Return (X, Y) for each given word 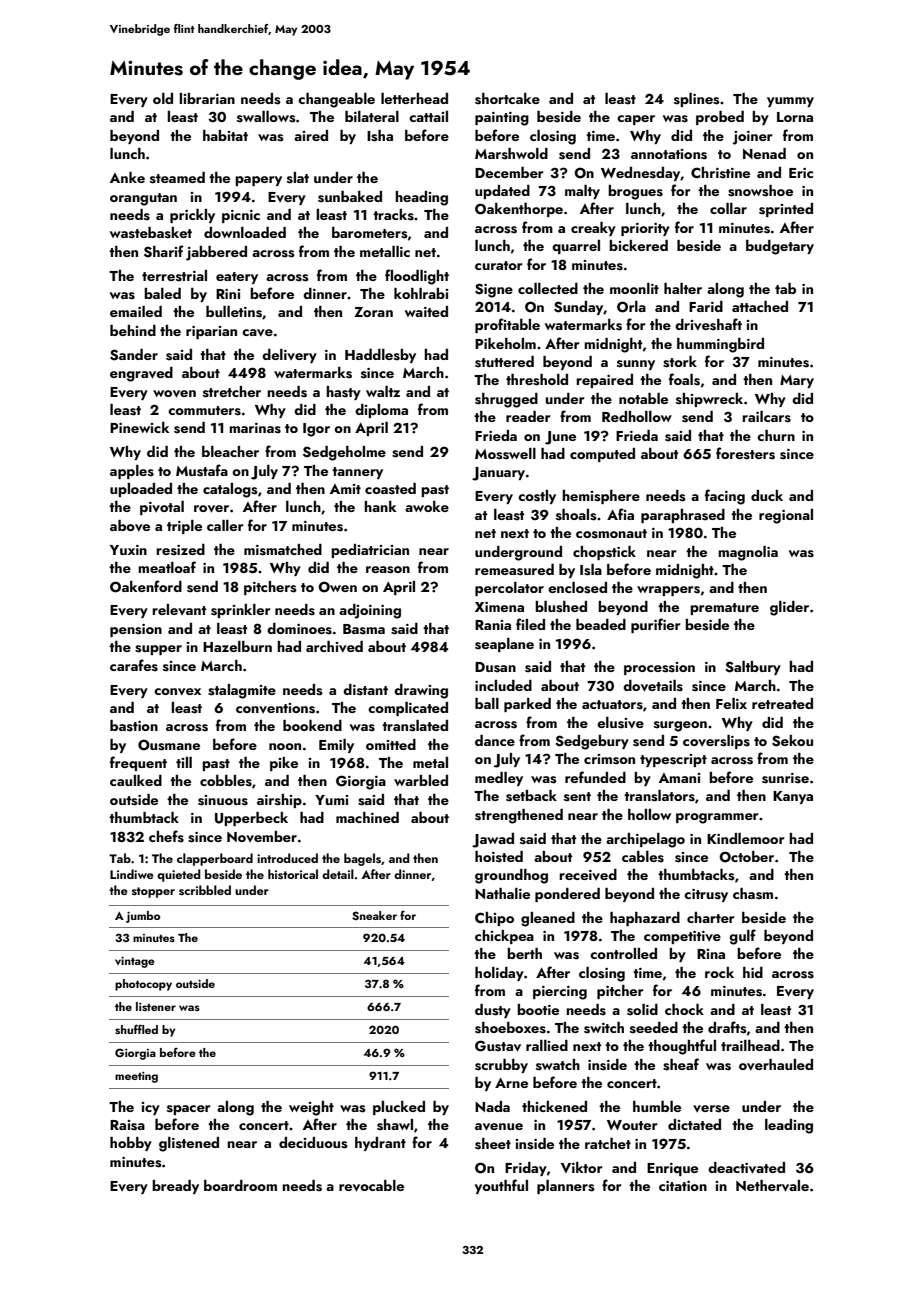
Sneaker (374, 915)
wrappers (668, 591)
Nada (492, 1106)
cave (257, 332)
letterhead (414, 98)
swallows (266, 117)
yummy (790, 102)
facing (725, 497)
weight (311, 1108)
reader (528, 416)
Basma (364, 629)
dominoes (299, 629)
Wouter (632, 1125)
